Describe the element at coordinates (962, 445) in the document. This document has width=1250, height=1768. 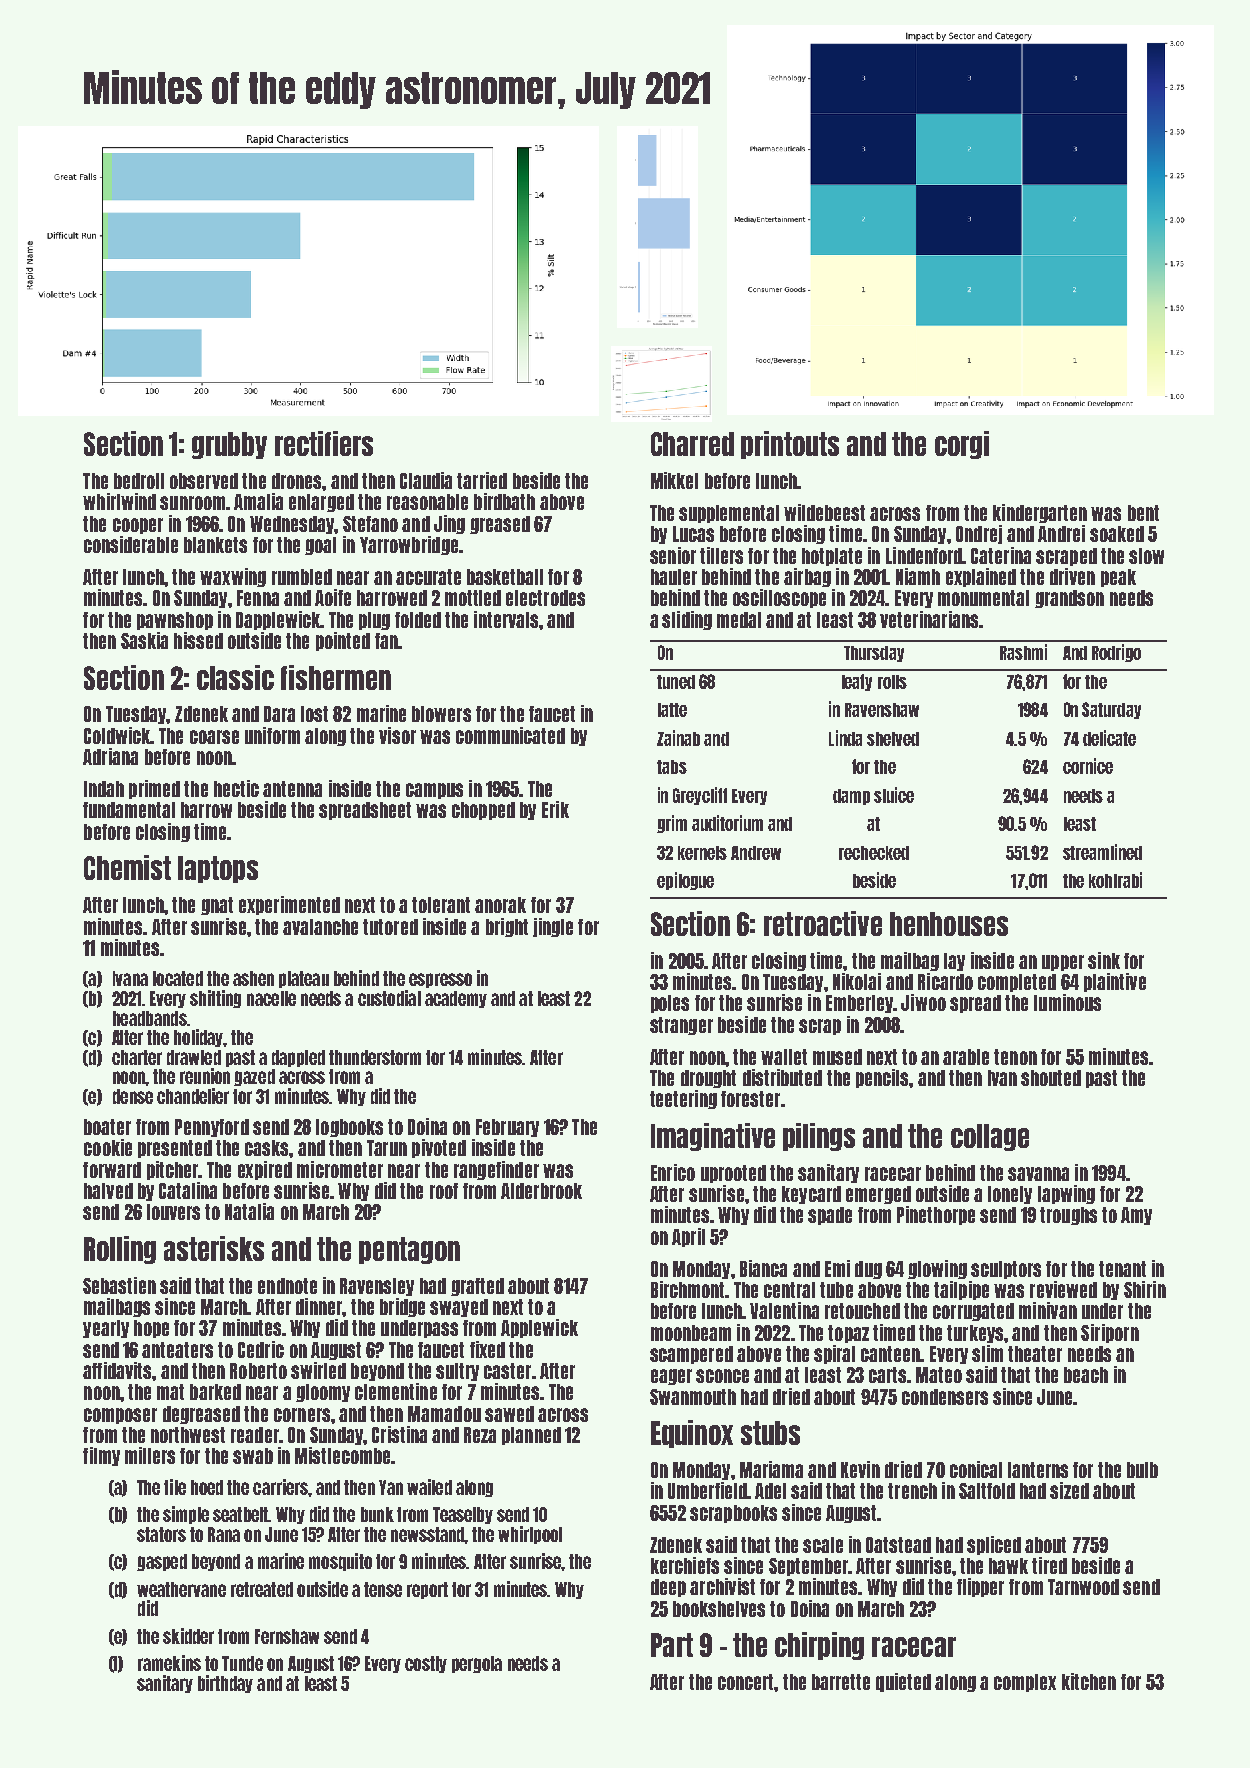
I see `corgi` at that location.
